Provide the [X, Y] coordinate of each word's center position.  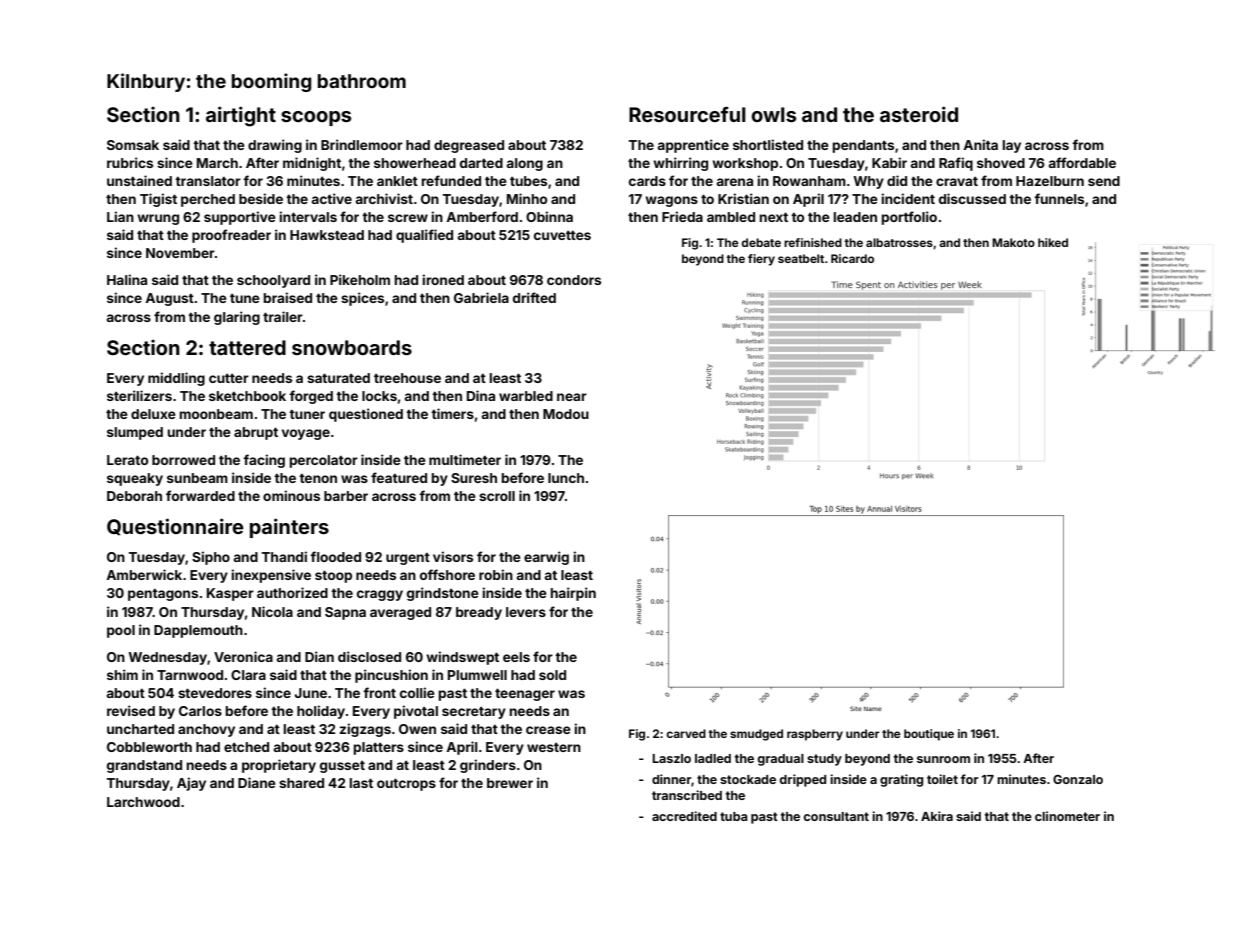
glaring [237, 318]
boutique [929, 735]
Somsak [133, 145]
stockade [748, 779]
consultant [836, 816]
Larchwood [143, 802]
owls [773, 114]
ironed [443, 279]
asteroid [919, 114]
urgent [408, 559]
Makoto [1013, 242]
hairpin [573, 594]
